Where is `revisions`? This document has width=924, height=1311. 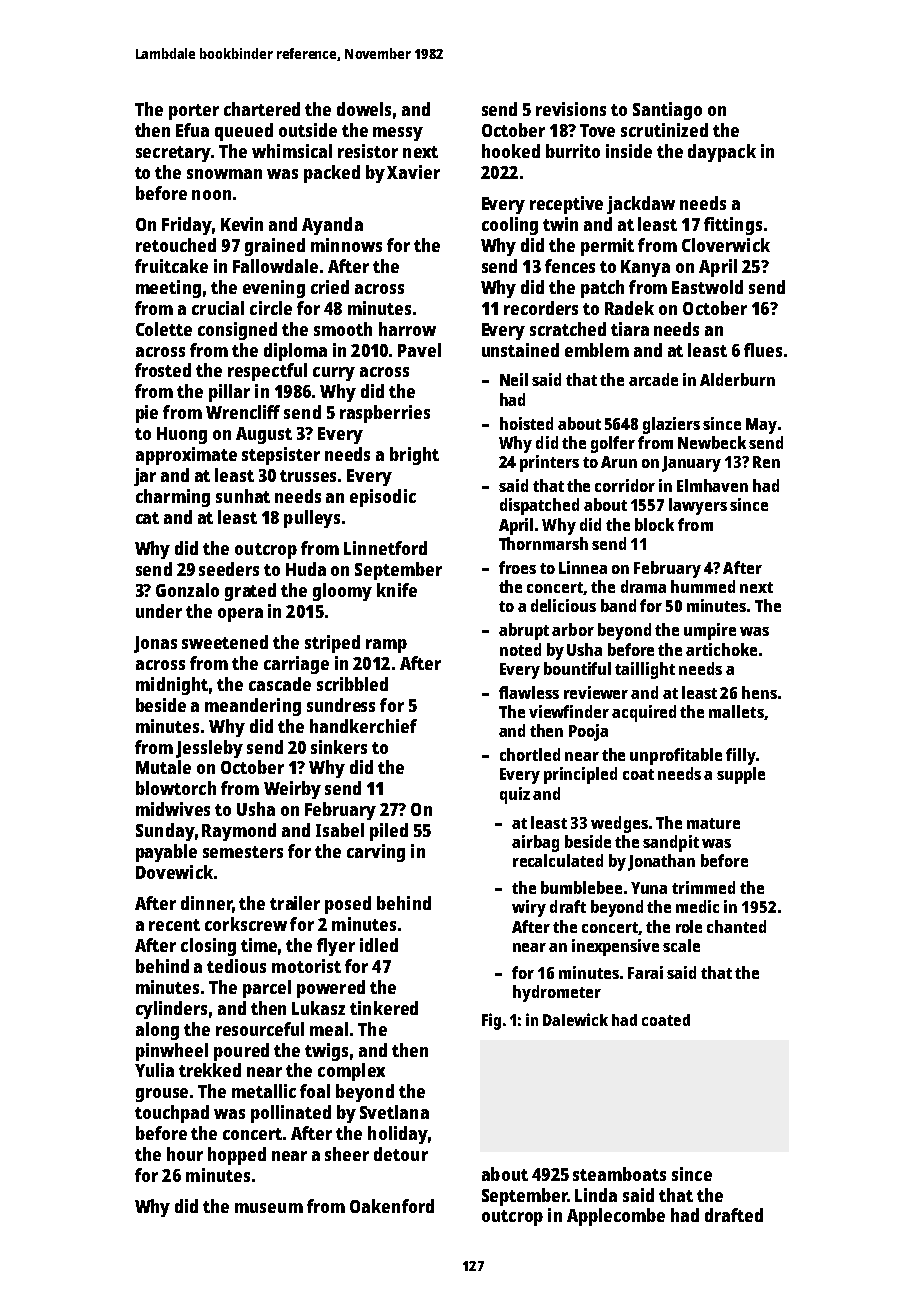 revisions is located at coordinates (571, 109).
